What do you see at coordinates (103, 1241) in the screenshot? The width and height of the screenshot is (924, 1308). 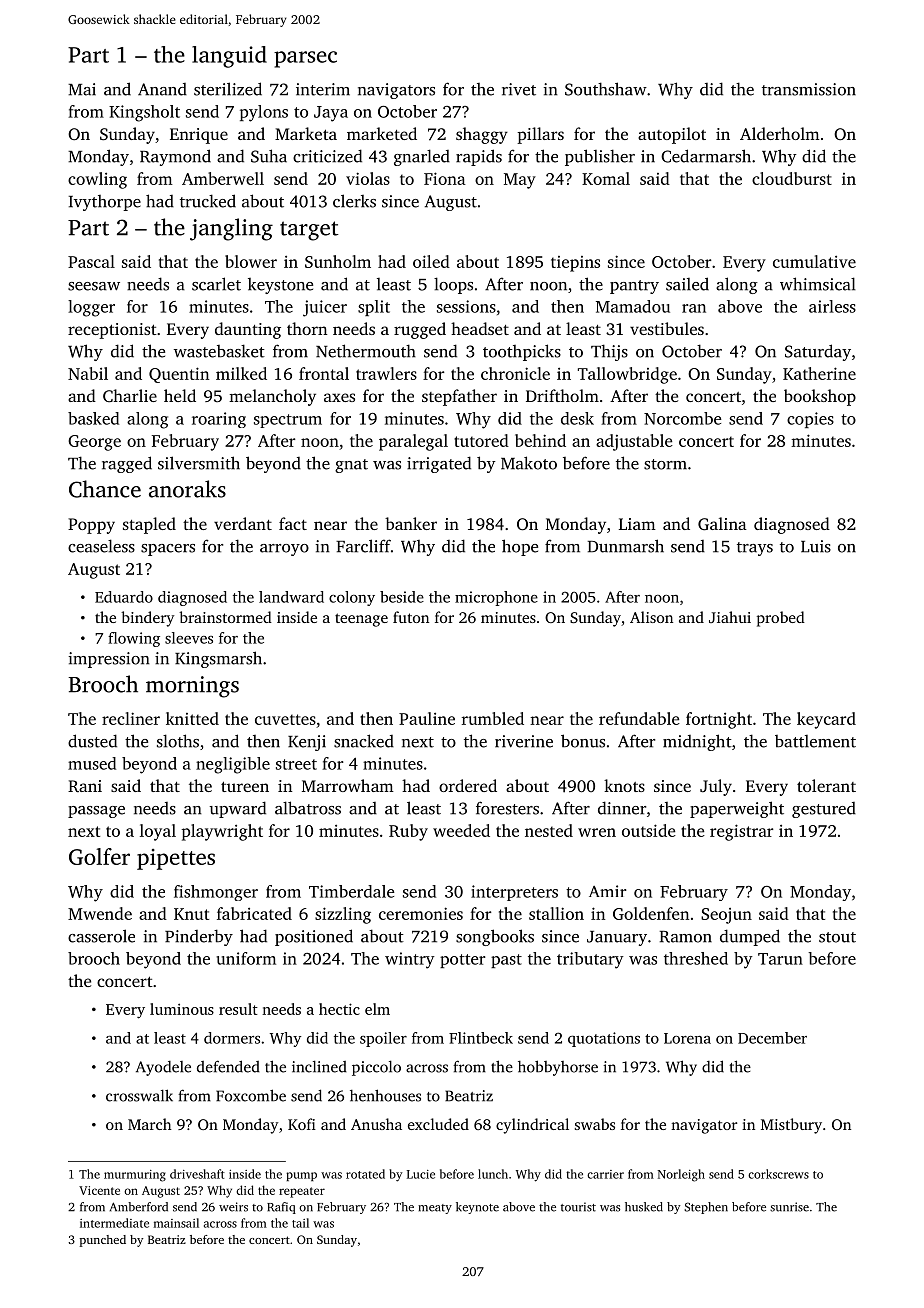 I see `punched` at bounding box center [103, 1241].
